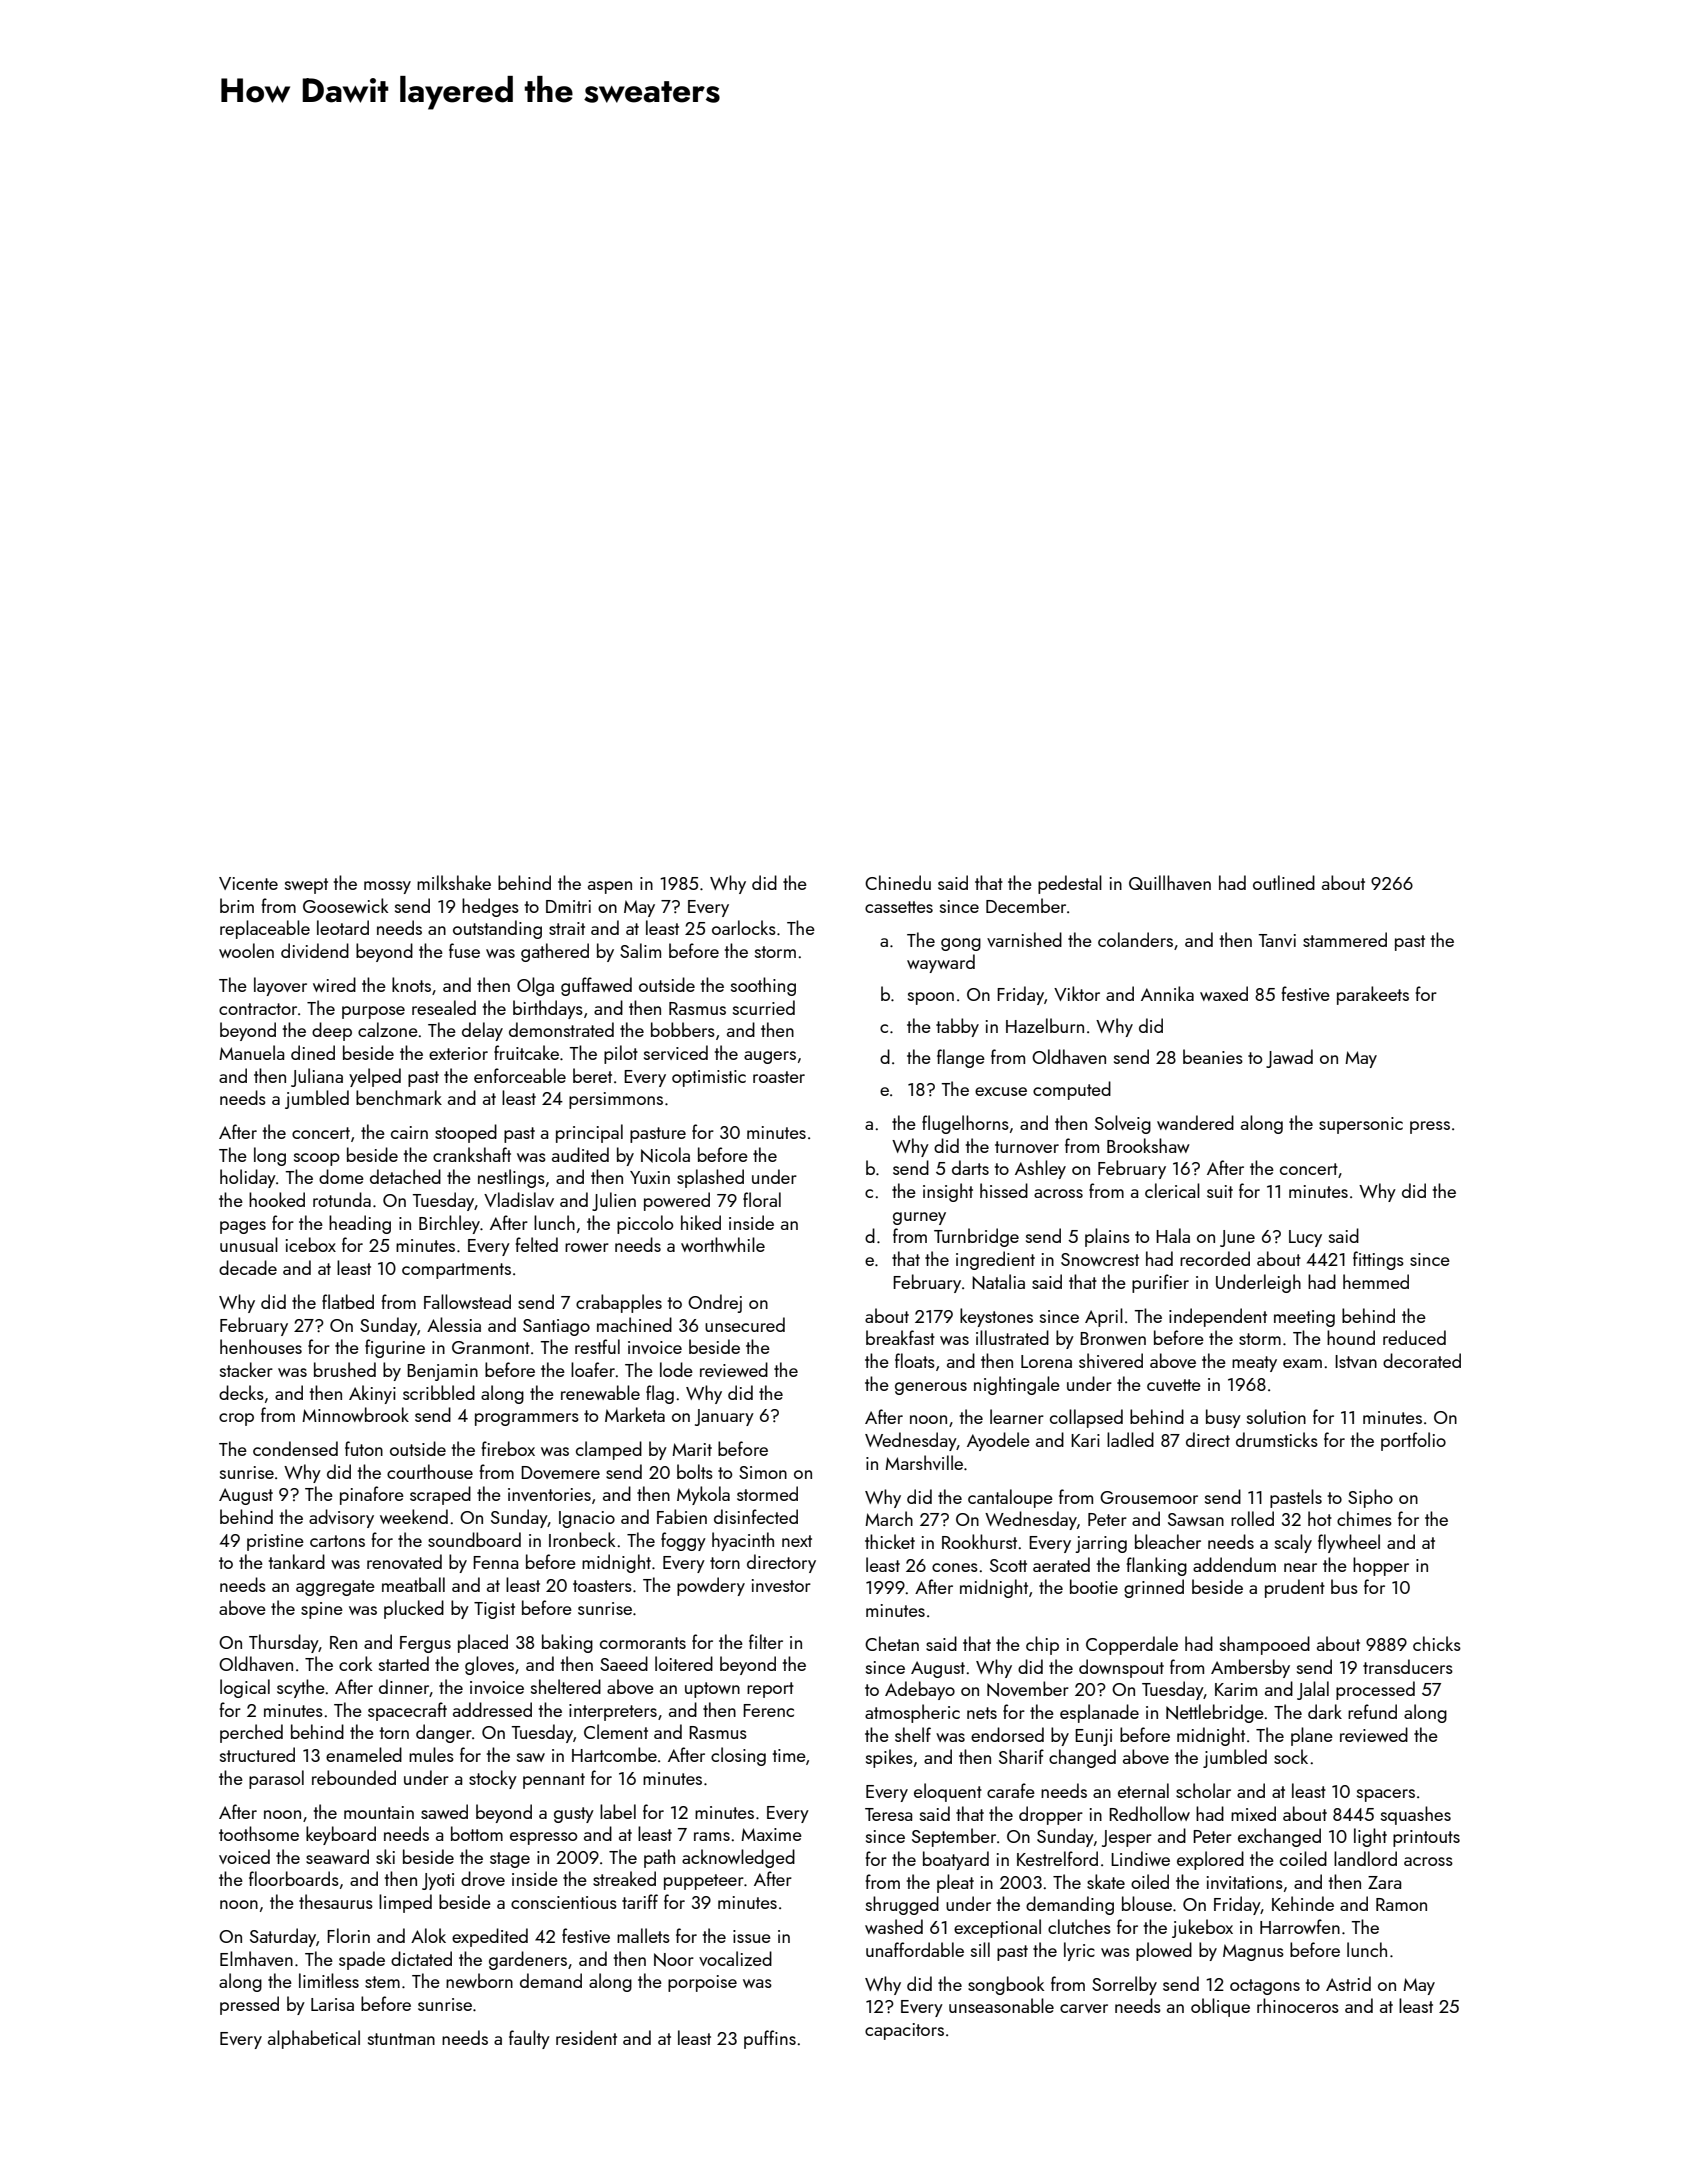 The image size is (1683, 2178). I want to click on dividend, so click(315, 950).
